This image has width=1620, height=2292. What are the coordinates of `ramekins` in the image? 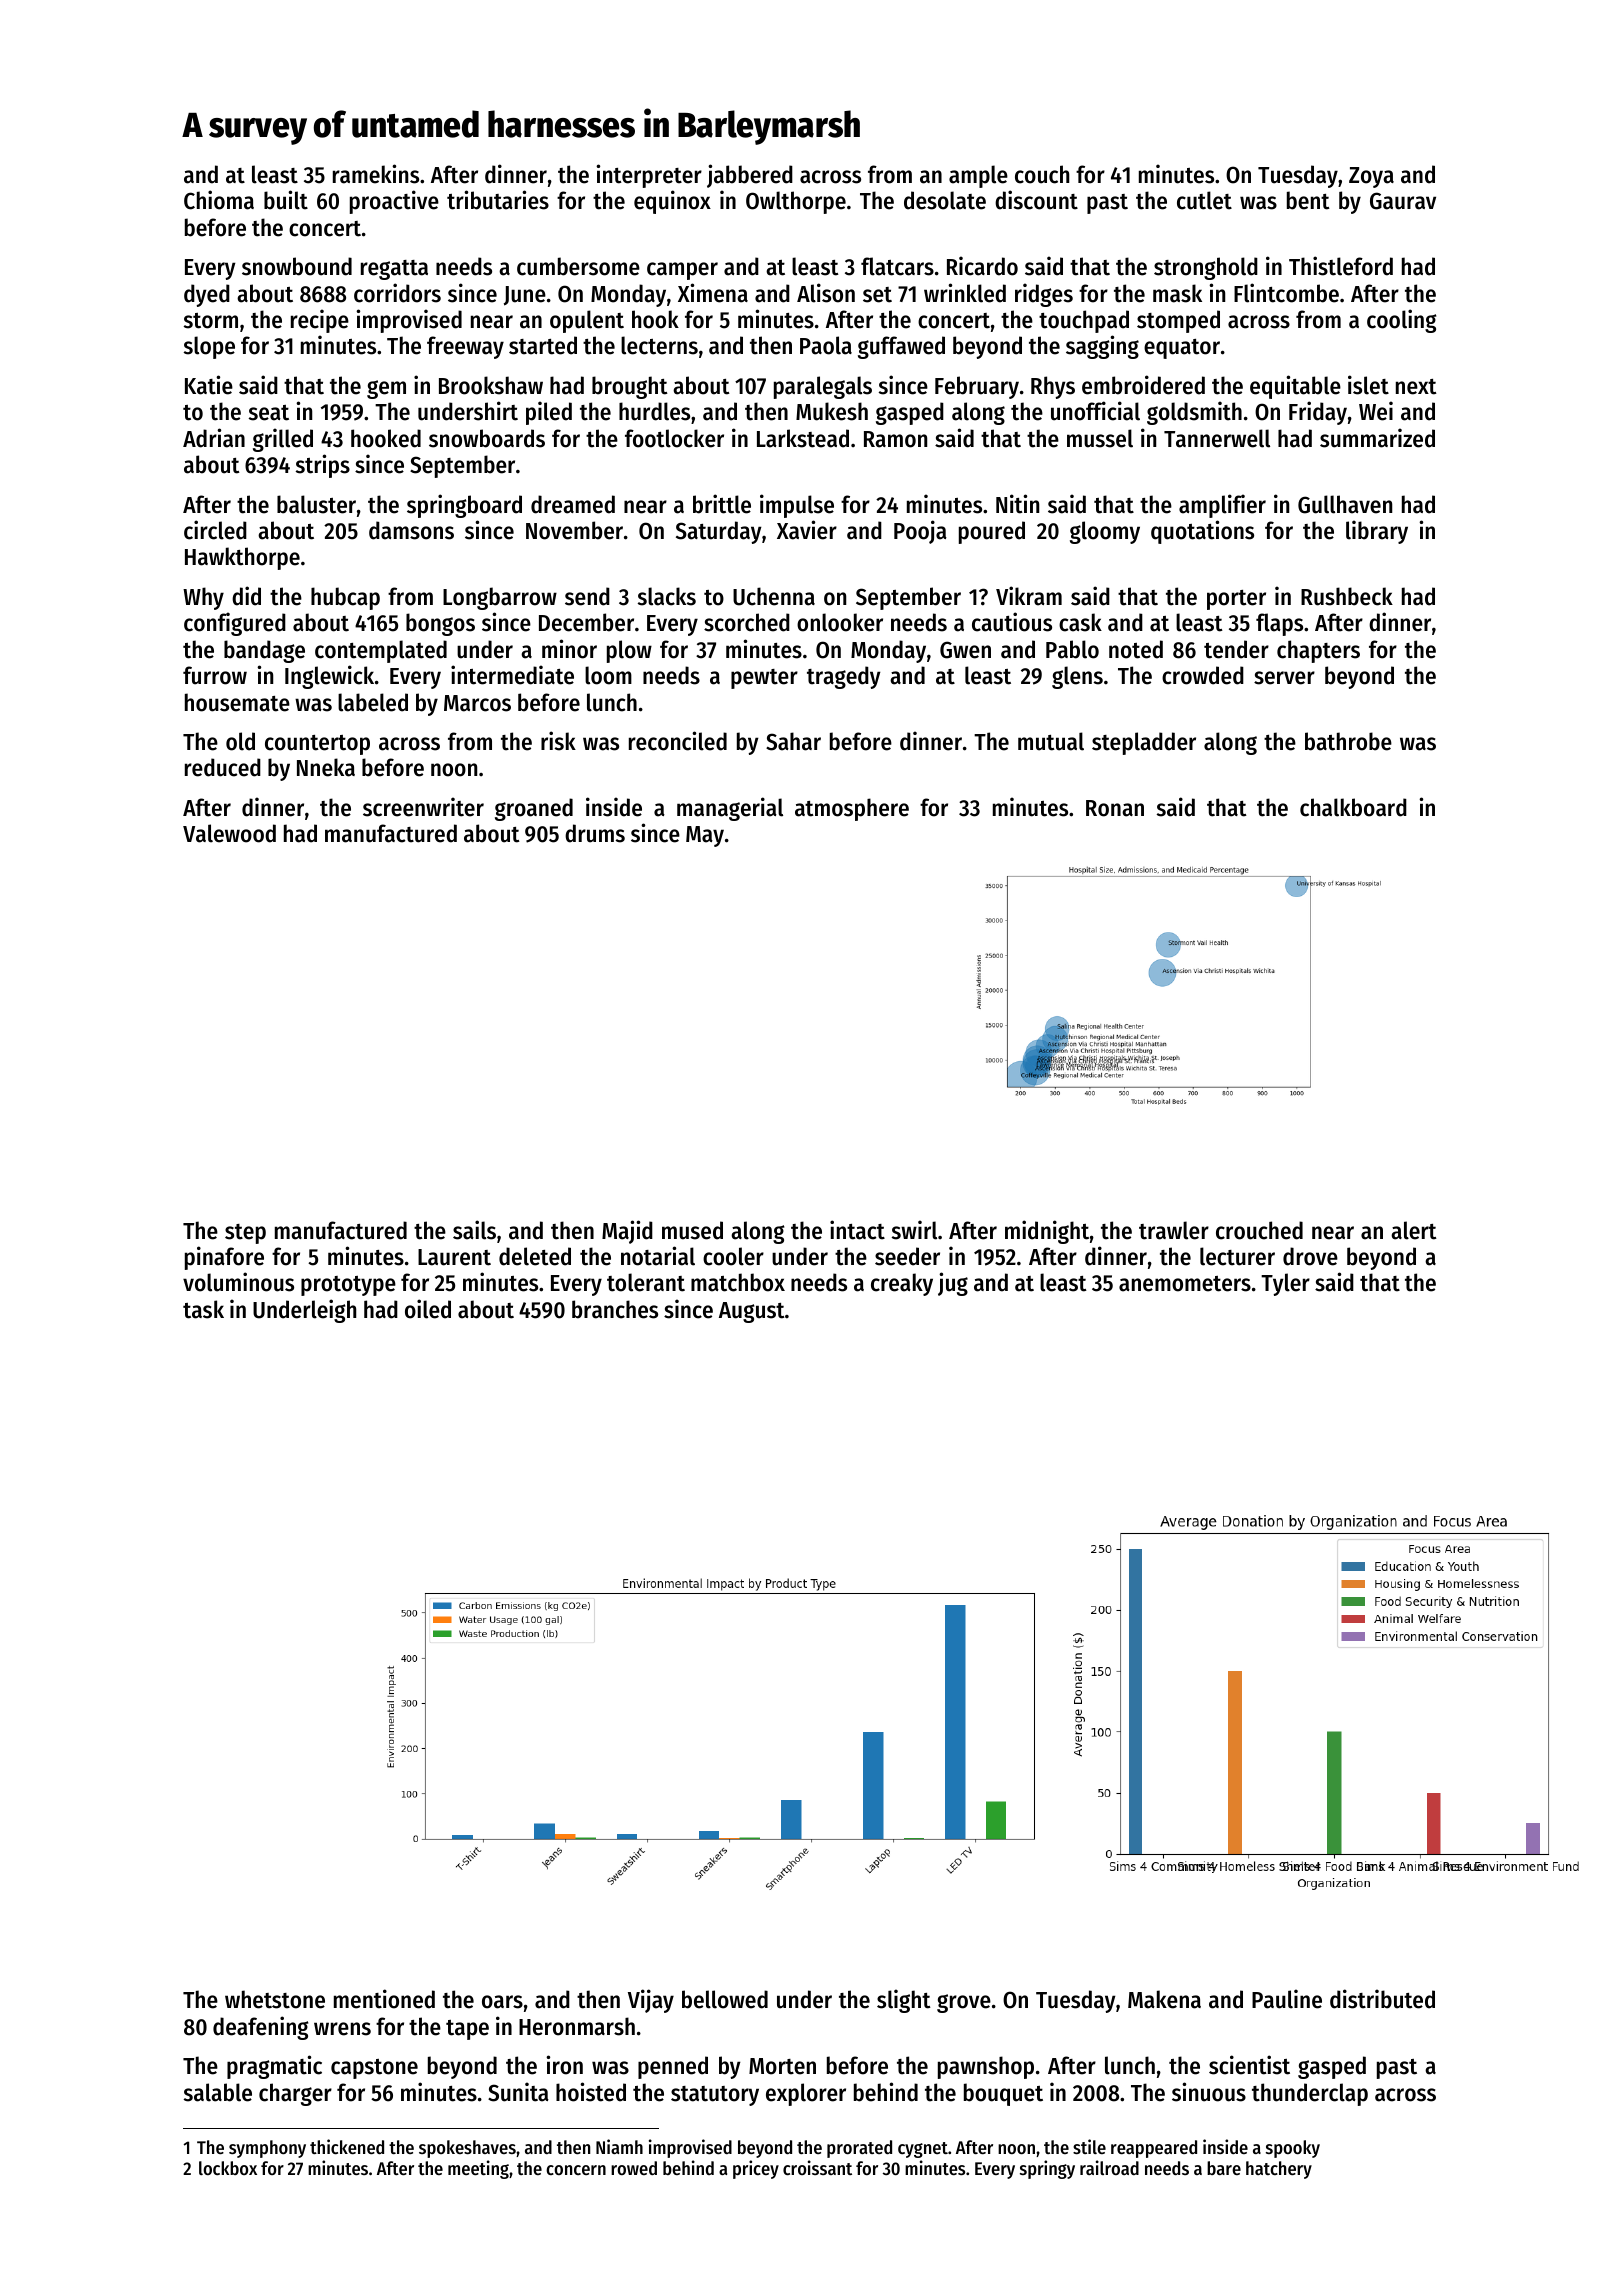 It's located at (376, 174).
